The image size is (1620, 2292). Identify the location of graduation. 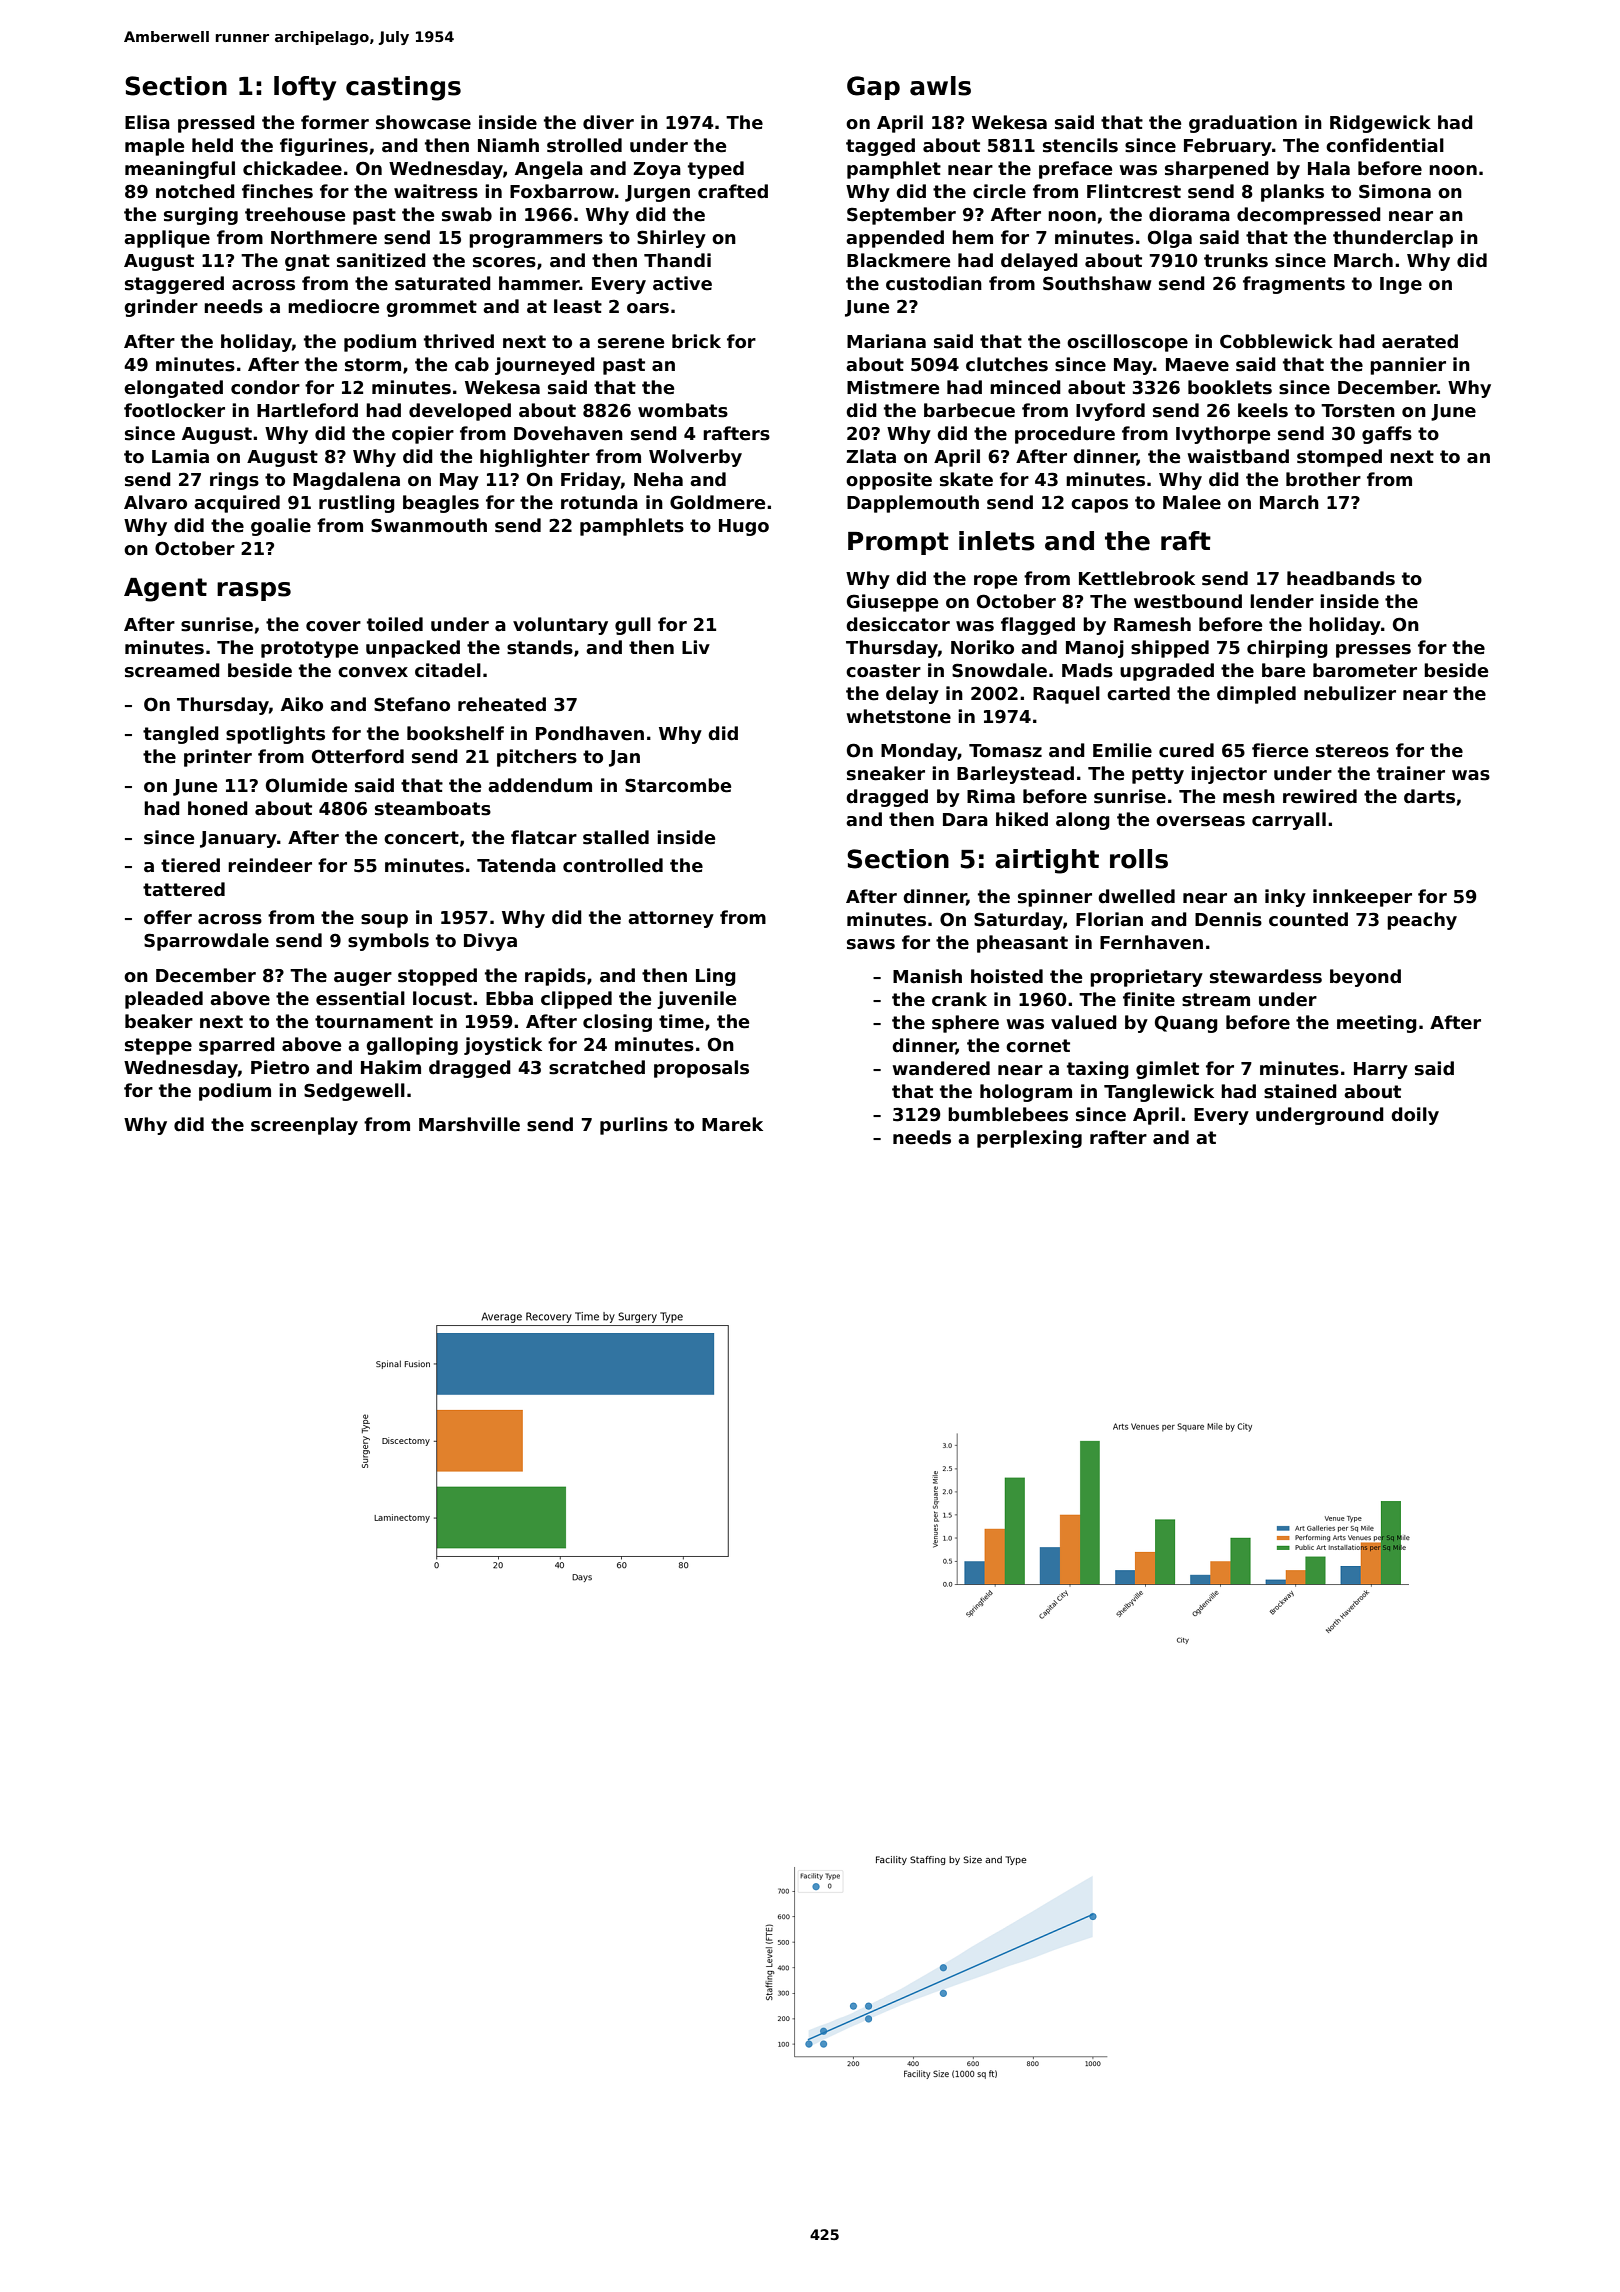
(1243, 124).
